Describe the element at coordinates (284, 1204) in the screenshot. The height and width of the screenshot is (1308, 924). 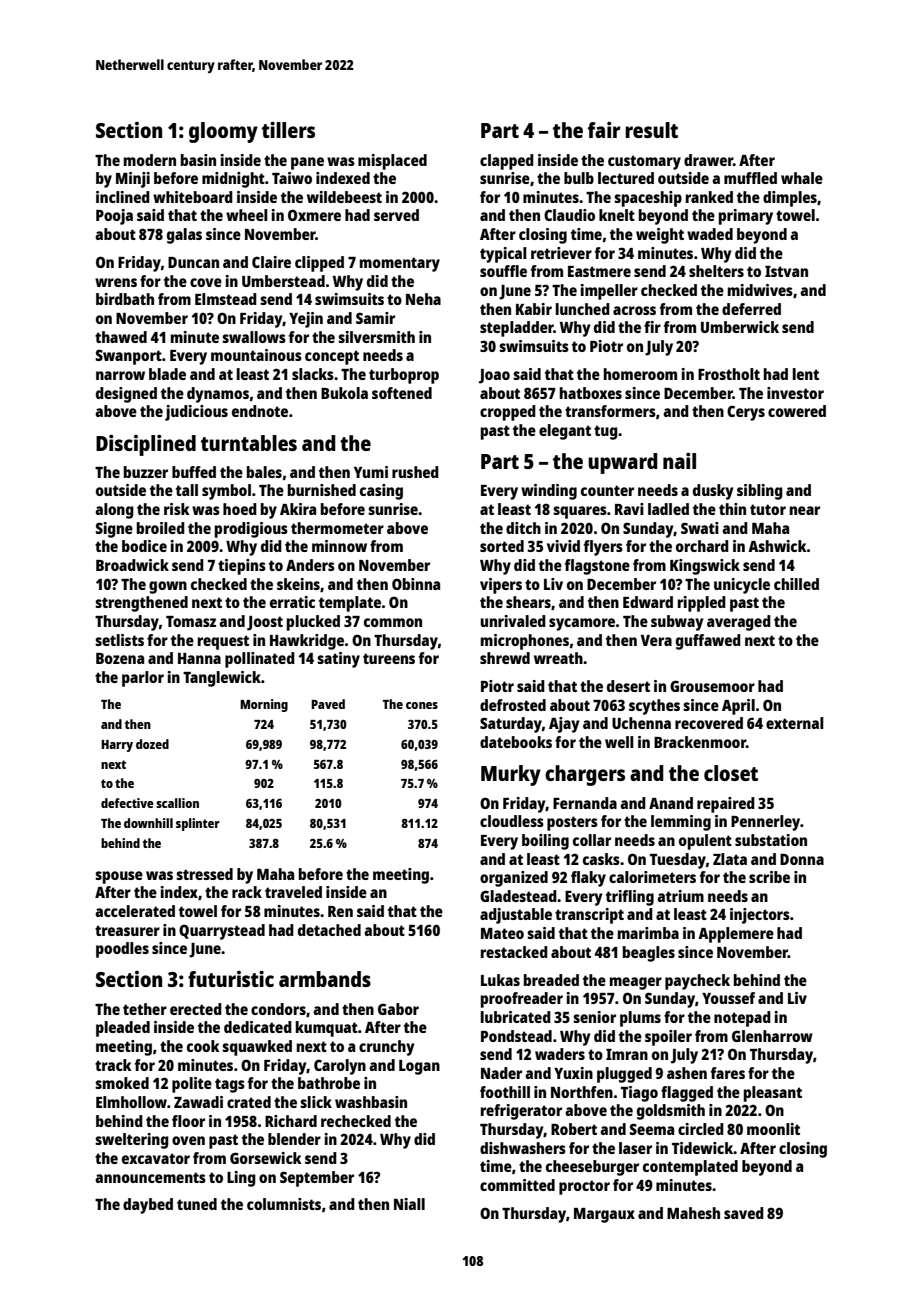
I see `columnists` at that location.
